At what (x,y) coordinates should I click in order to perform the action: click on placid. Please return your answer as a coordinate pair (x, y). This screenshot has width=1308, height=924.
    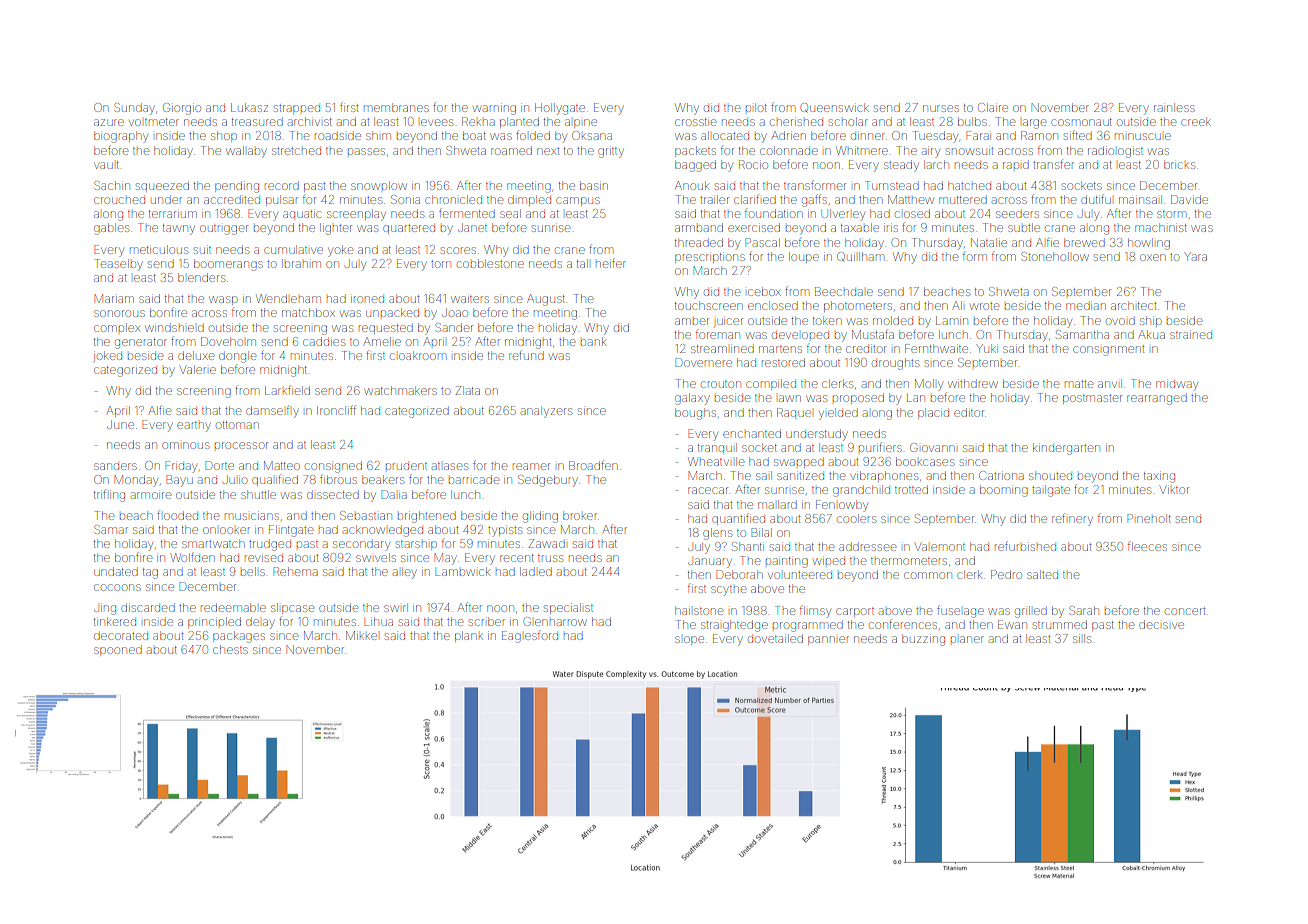
    Looking at the image, I should click on (933, 413).
